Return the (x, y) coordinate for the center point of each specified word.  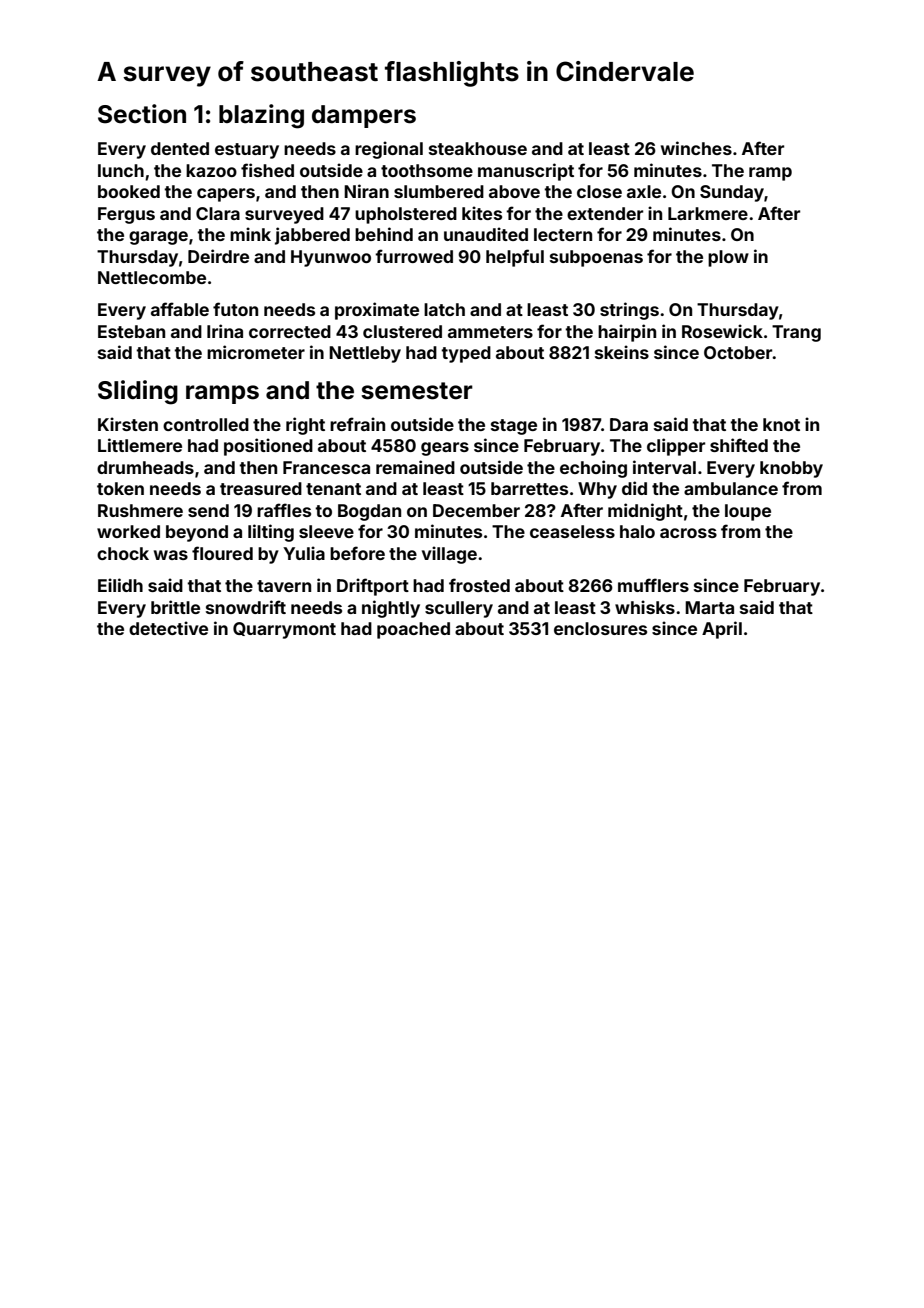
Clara (218, 213)
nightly (391, 609)
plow (728, 258)
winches (696, 148)
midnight (645, 512)
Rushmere (140, 510)
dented (180, 148)
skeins (622, 352)
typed (466, 354)
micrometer (256, 352)
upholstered (406, 215)
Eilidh (120, 585)
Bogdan (369, 512)
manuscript (526, 172)
